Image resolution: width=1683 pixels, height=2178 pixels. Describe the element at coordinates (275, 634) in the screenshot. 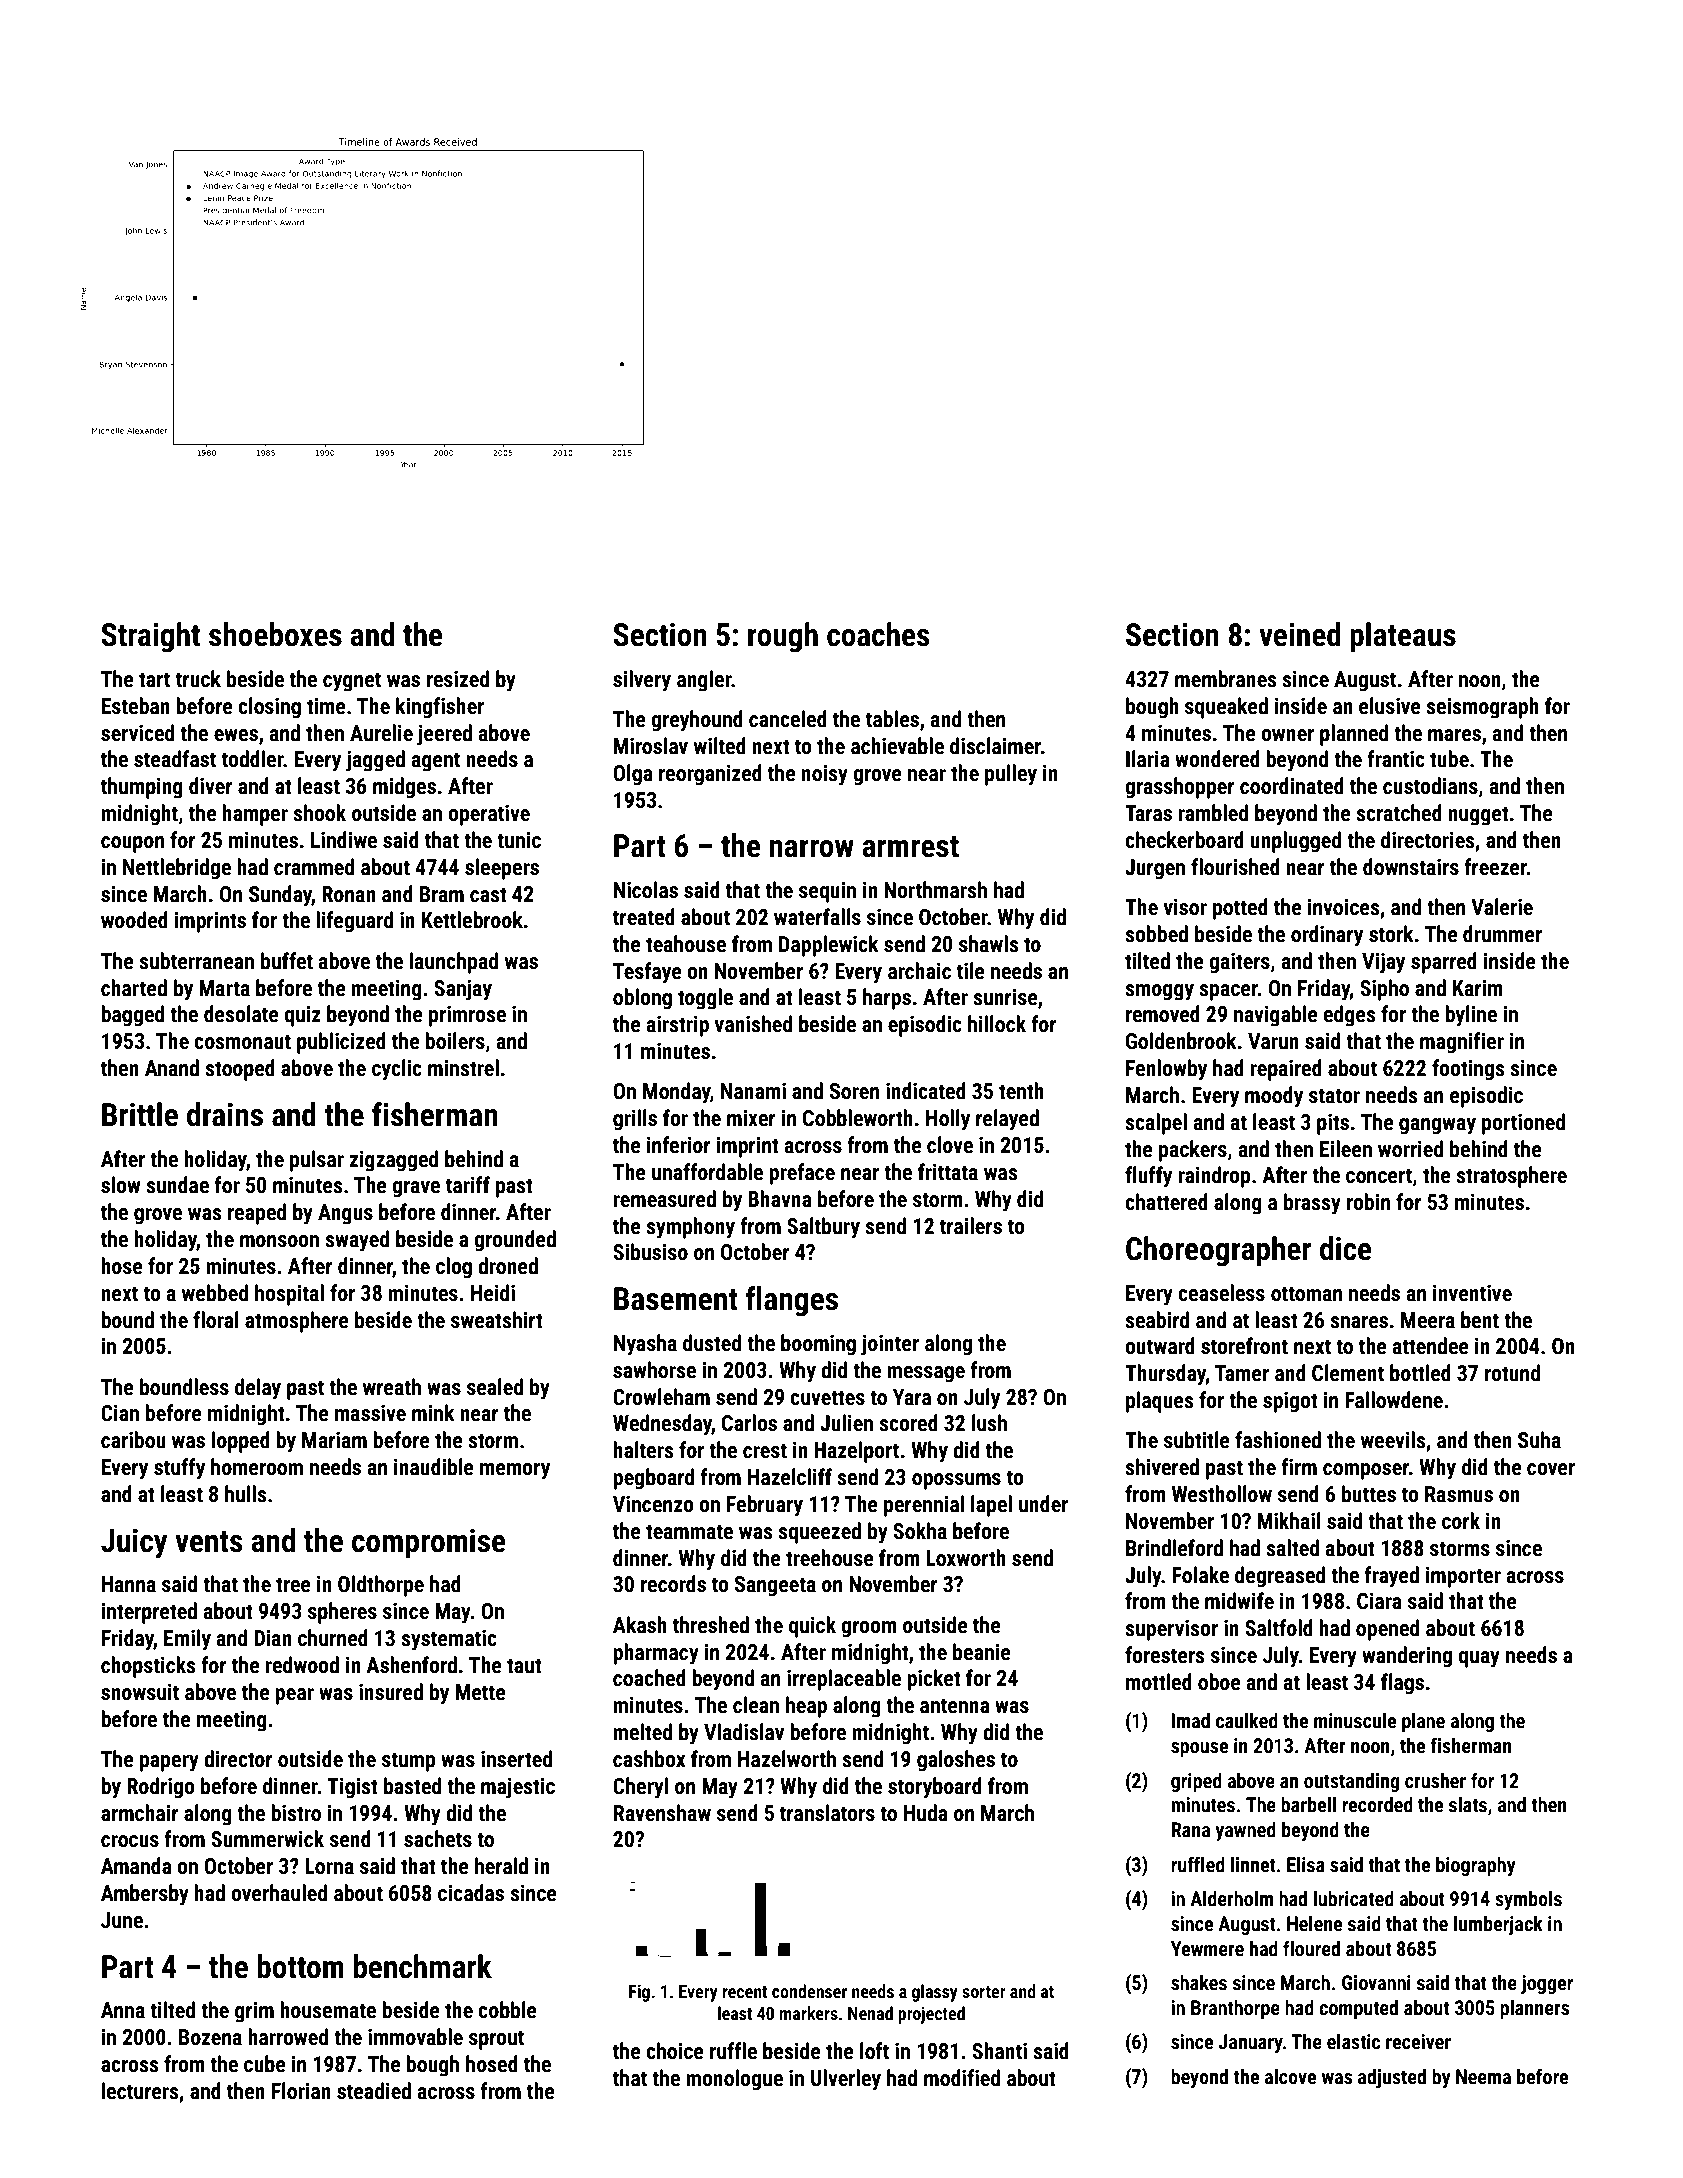

I see `shoeboxes` at that location.
